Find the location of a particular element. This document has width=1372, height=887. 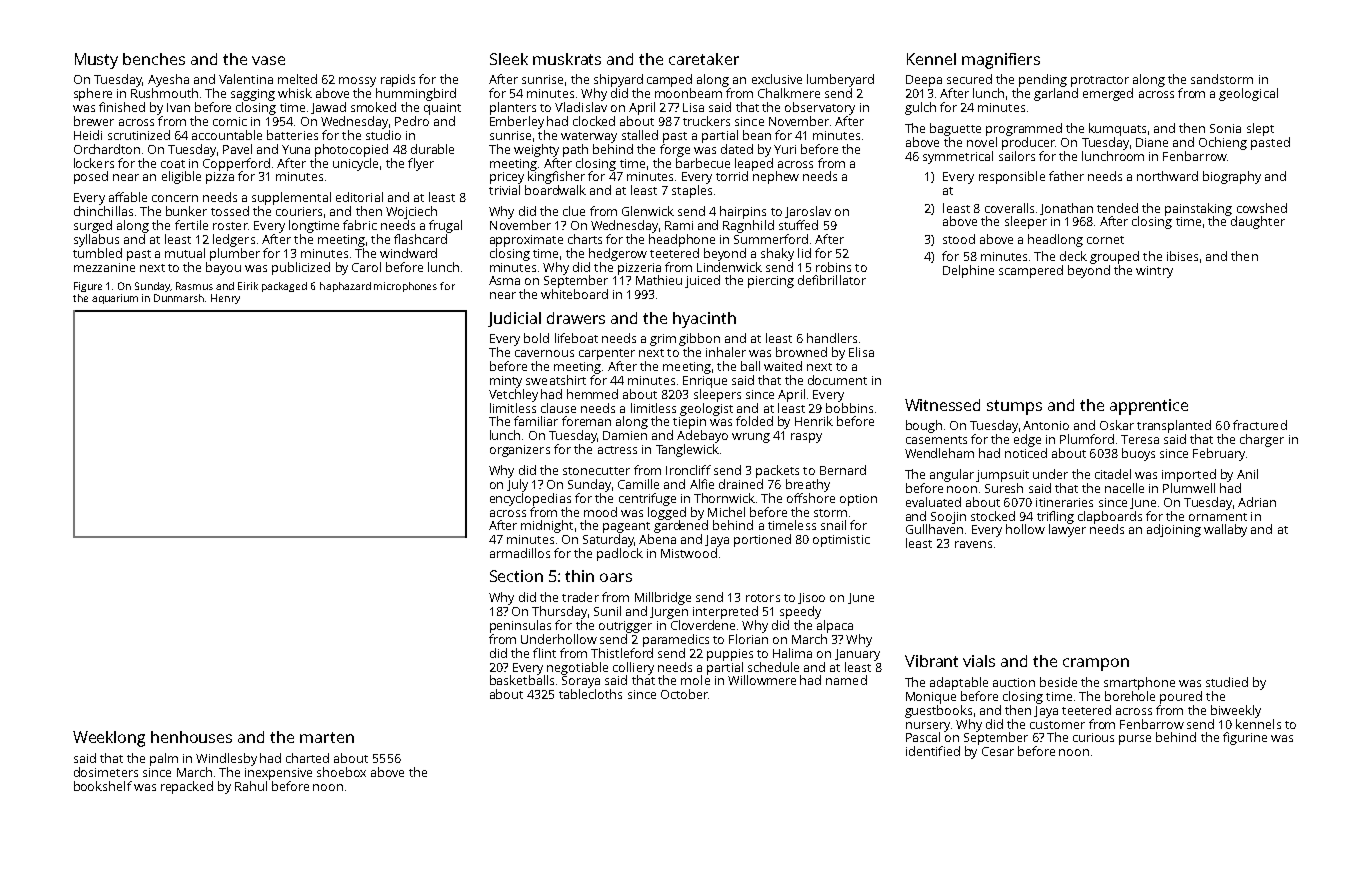

browned is located at coordinates (801, 352).
